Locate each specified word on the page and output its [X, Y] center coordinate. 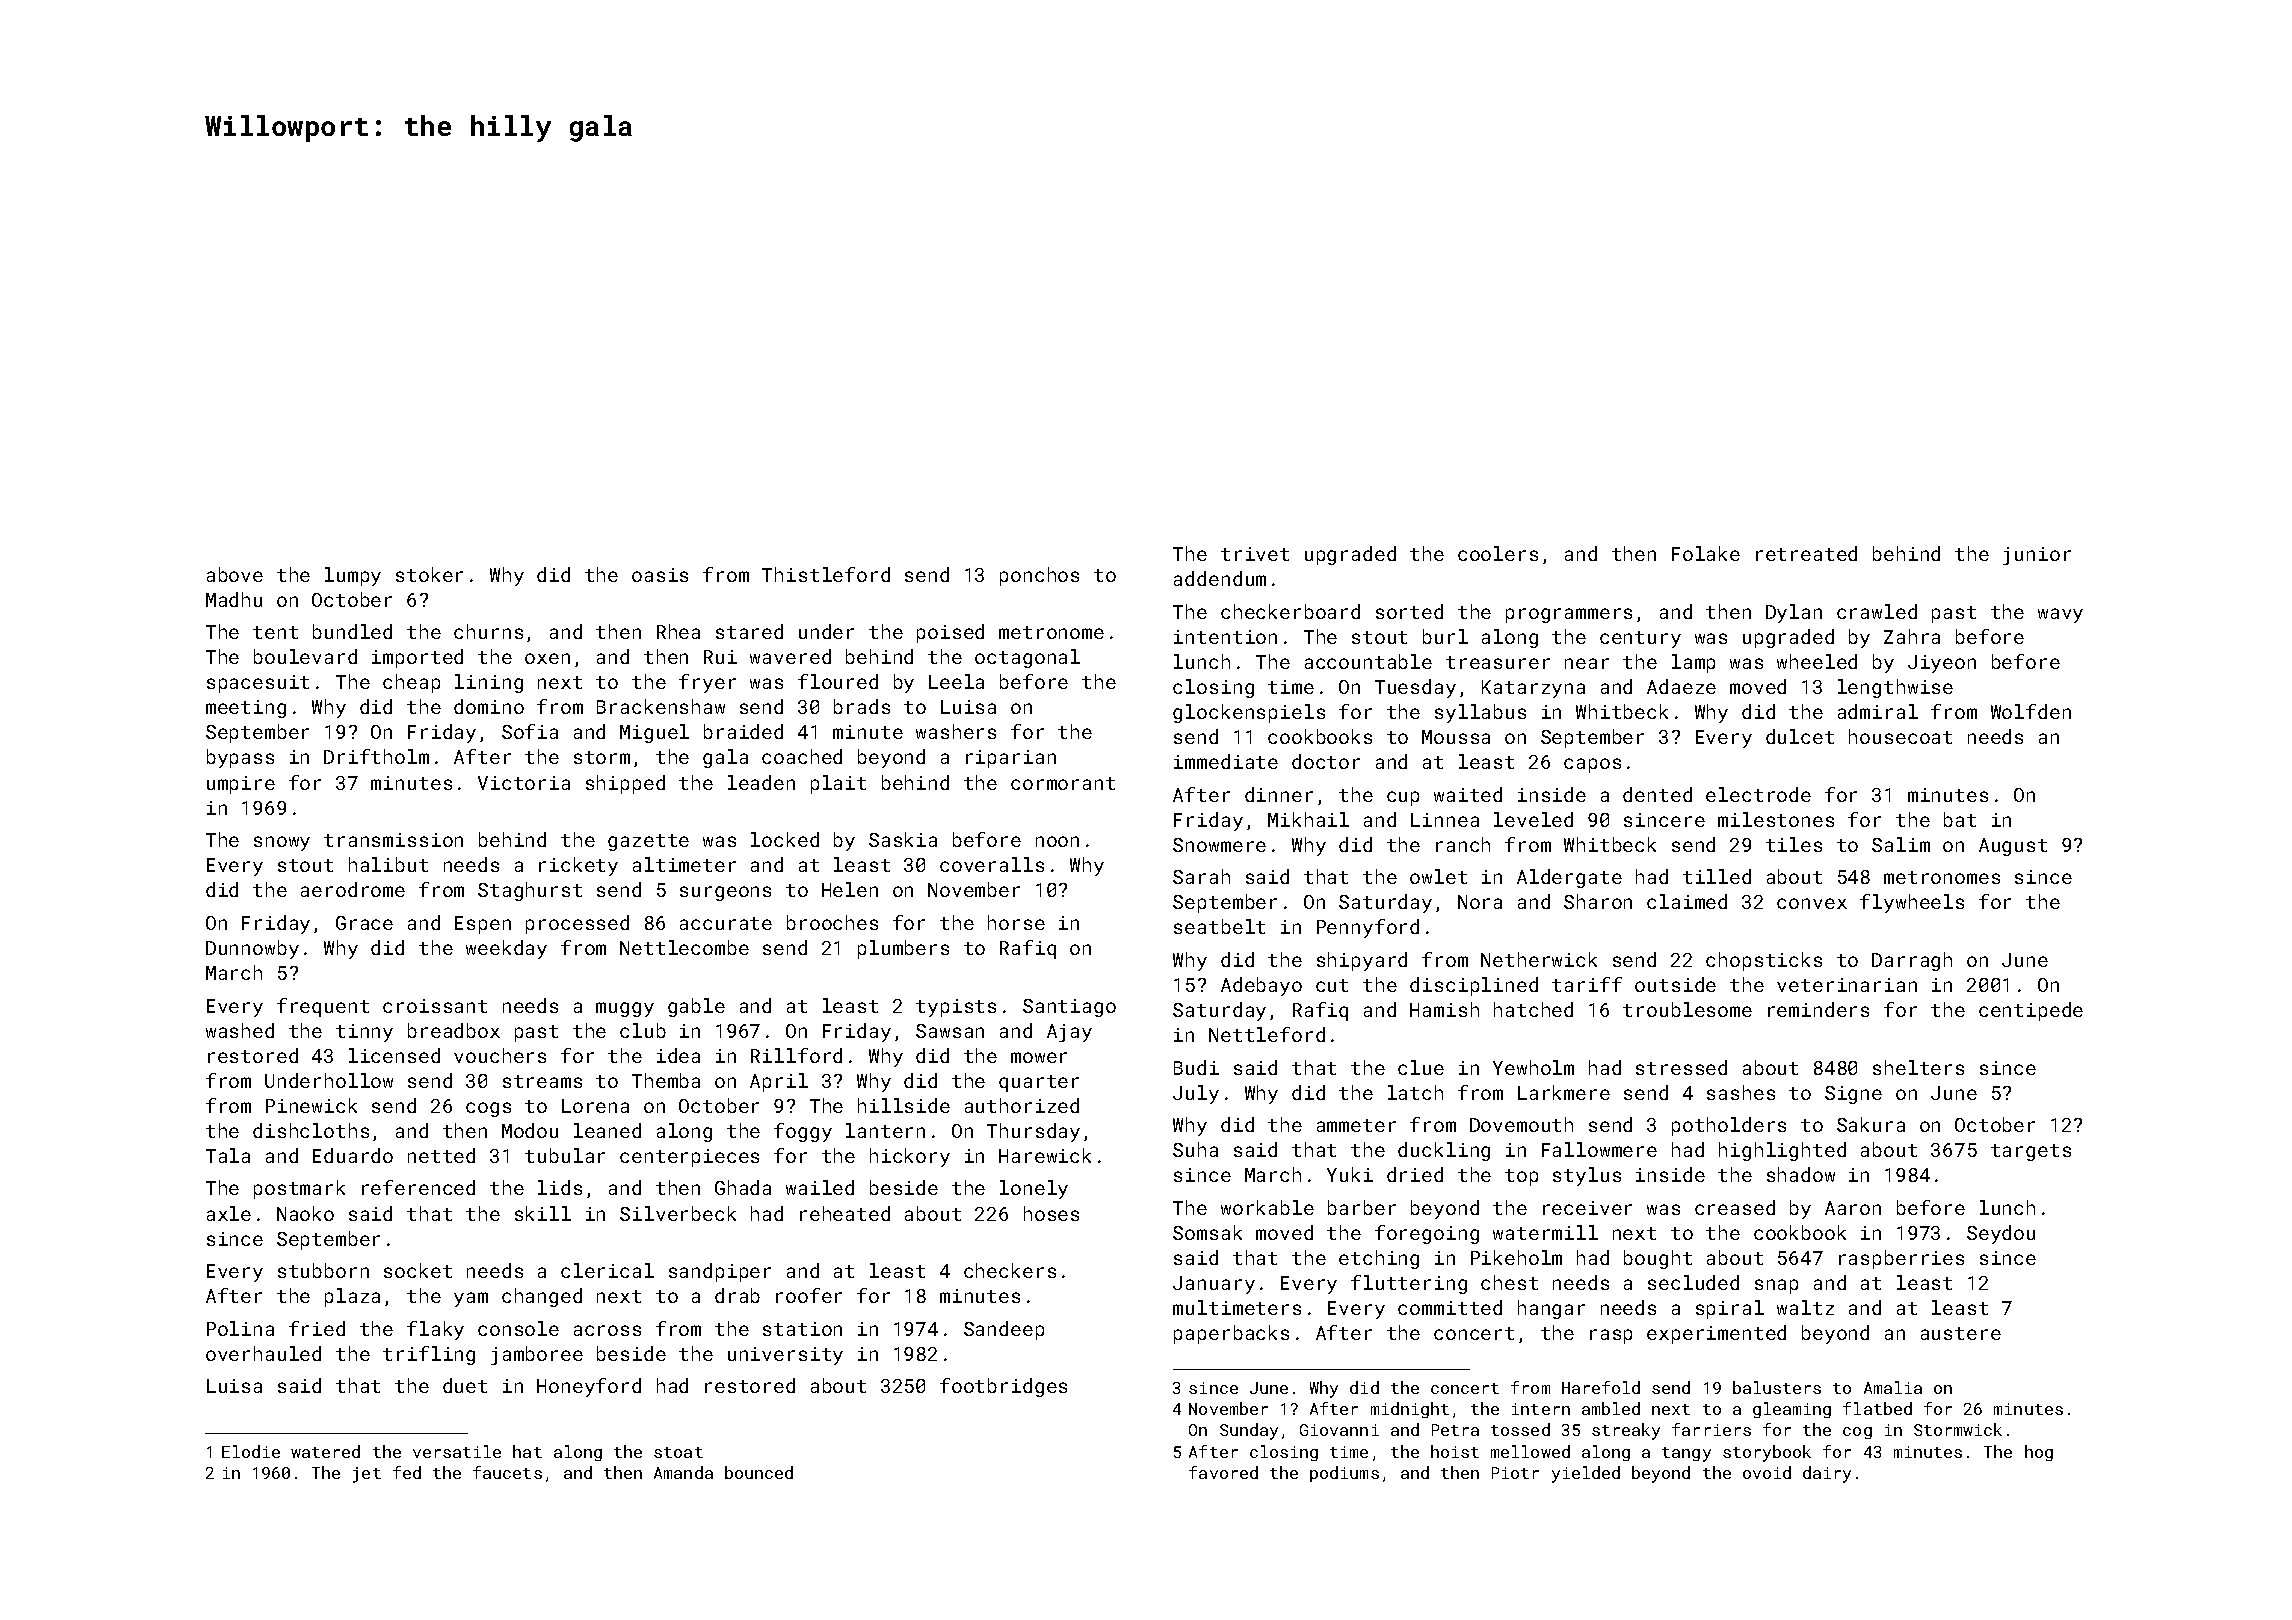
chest [1509, 1282]
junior [2037, 556]
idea [678, 1055]
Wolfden [2031, 711]
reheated [845, 1213]
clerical [607, 1270]
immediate [1226, 761]
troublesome [1687, 1009]
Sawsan [950, 1031]
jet [367, 1475]
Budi [1196, 1067]
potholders [1729, 1126]
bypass [240, 758]
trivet [1255, 554]
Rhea [678, 631]
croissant [435, 1006]
